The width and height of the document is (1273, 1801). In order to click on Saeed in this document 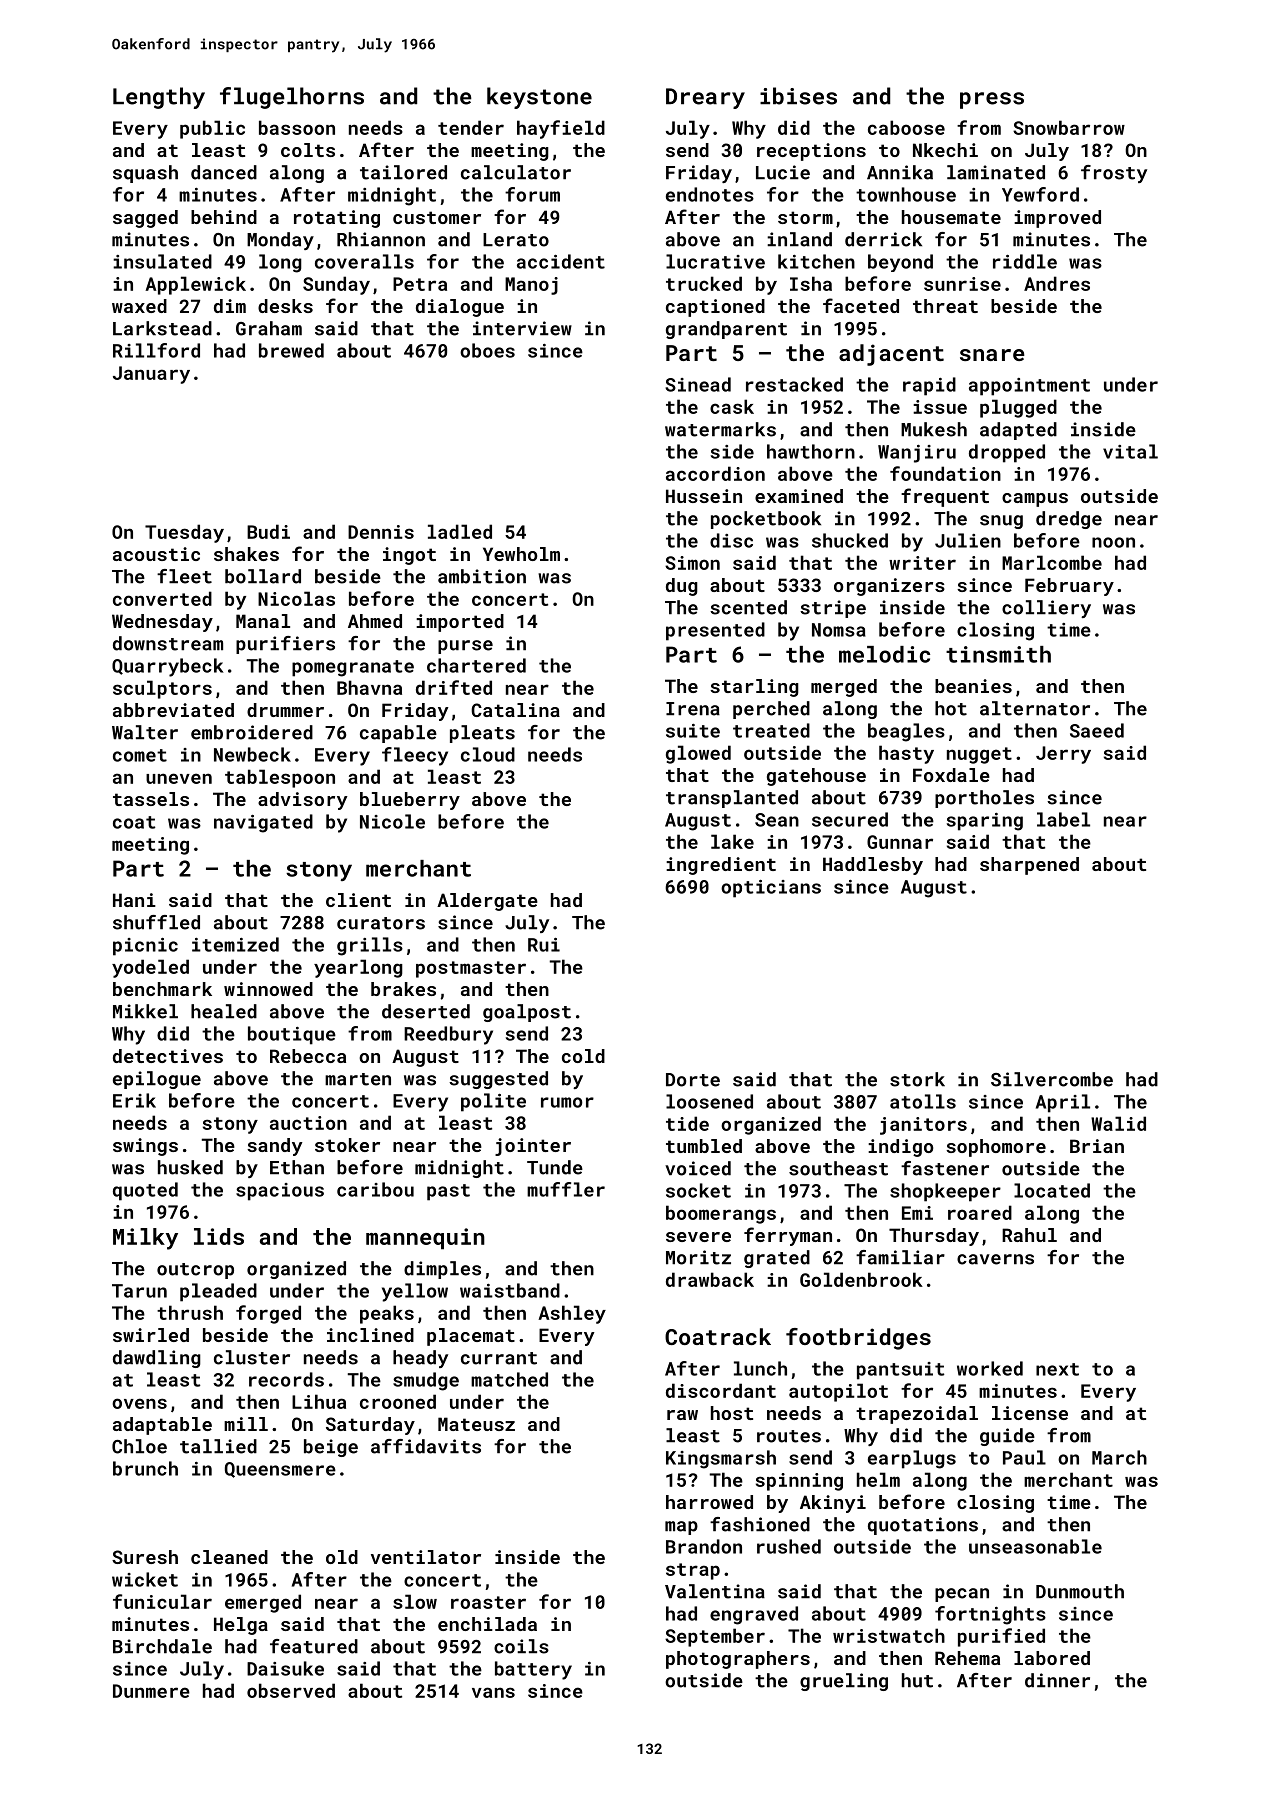, I will do `click(1097, 730)`.
